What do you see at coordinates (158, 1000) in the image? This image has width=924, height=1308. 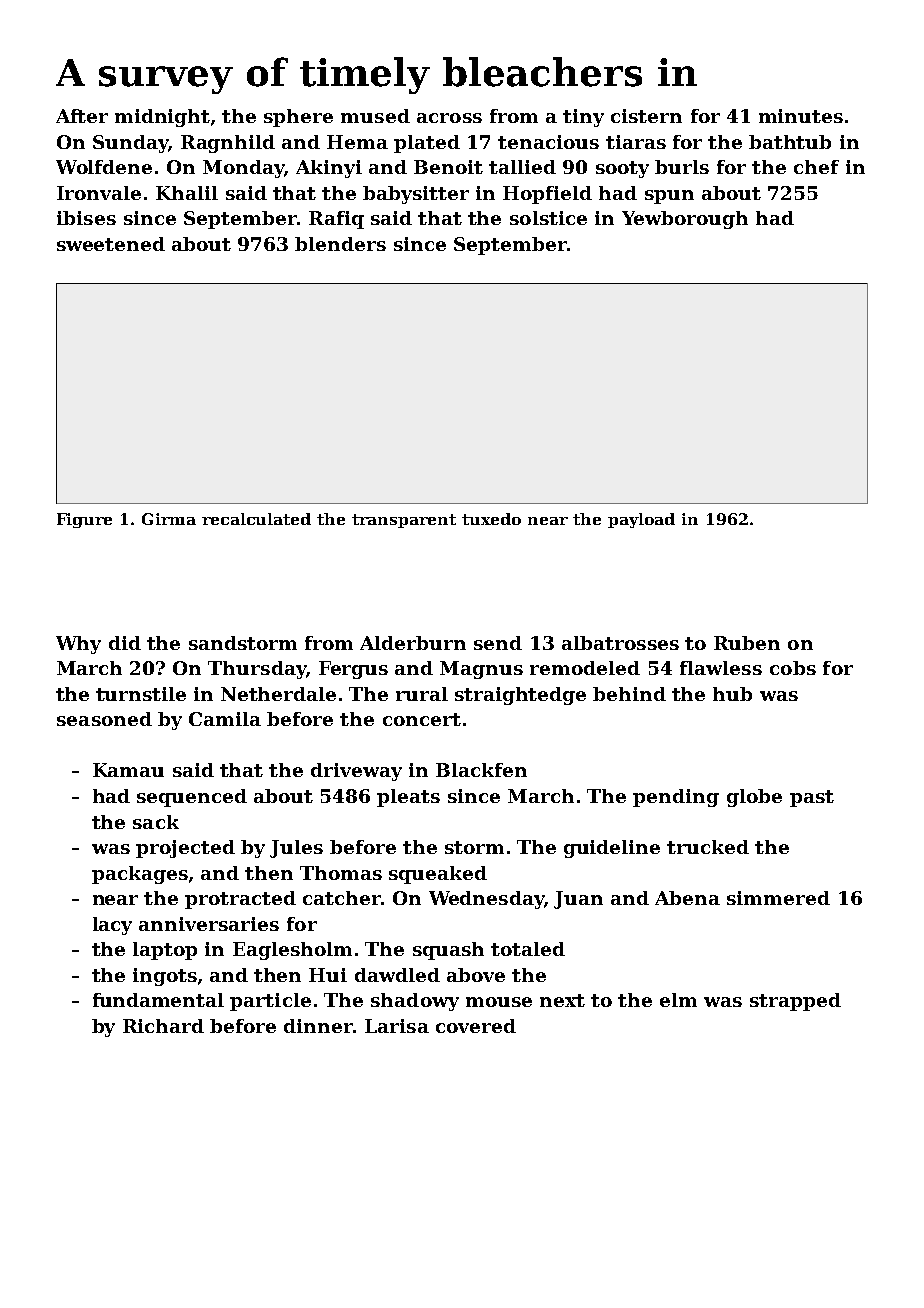 I see `fundamental` at bounding box center [158, 1000].
